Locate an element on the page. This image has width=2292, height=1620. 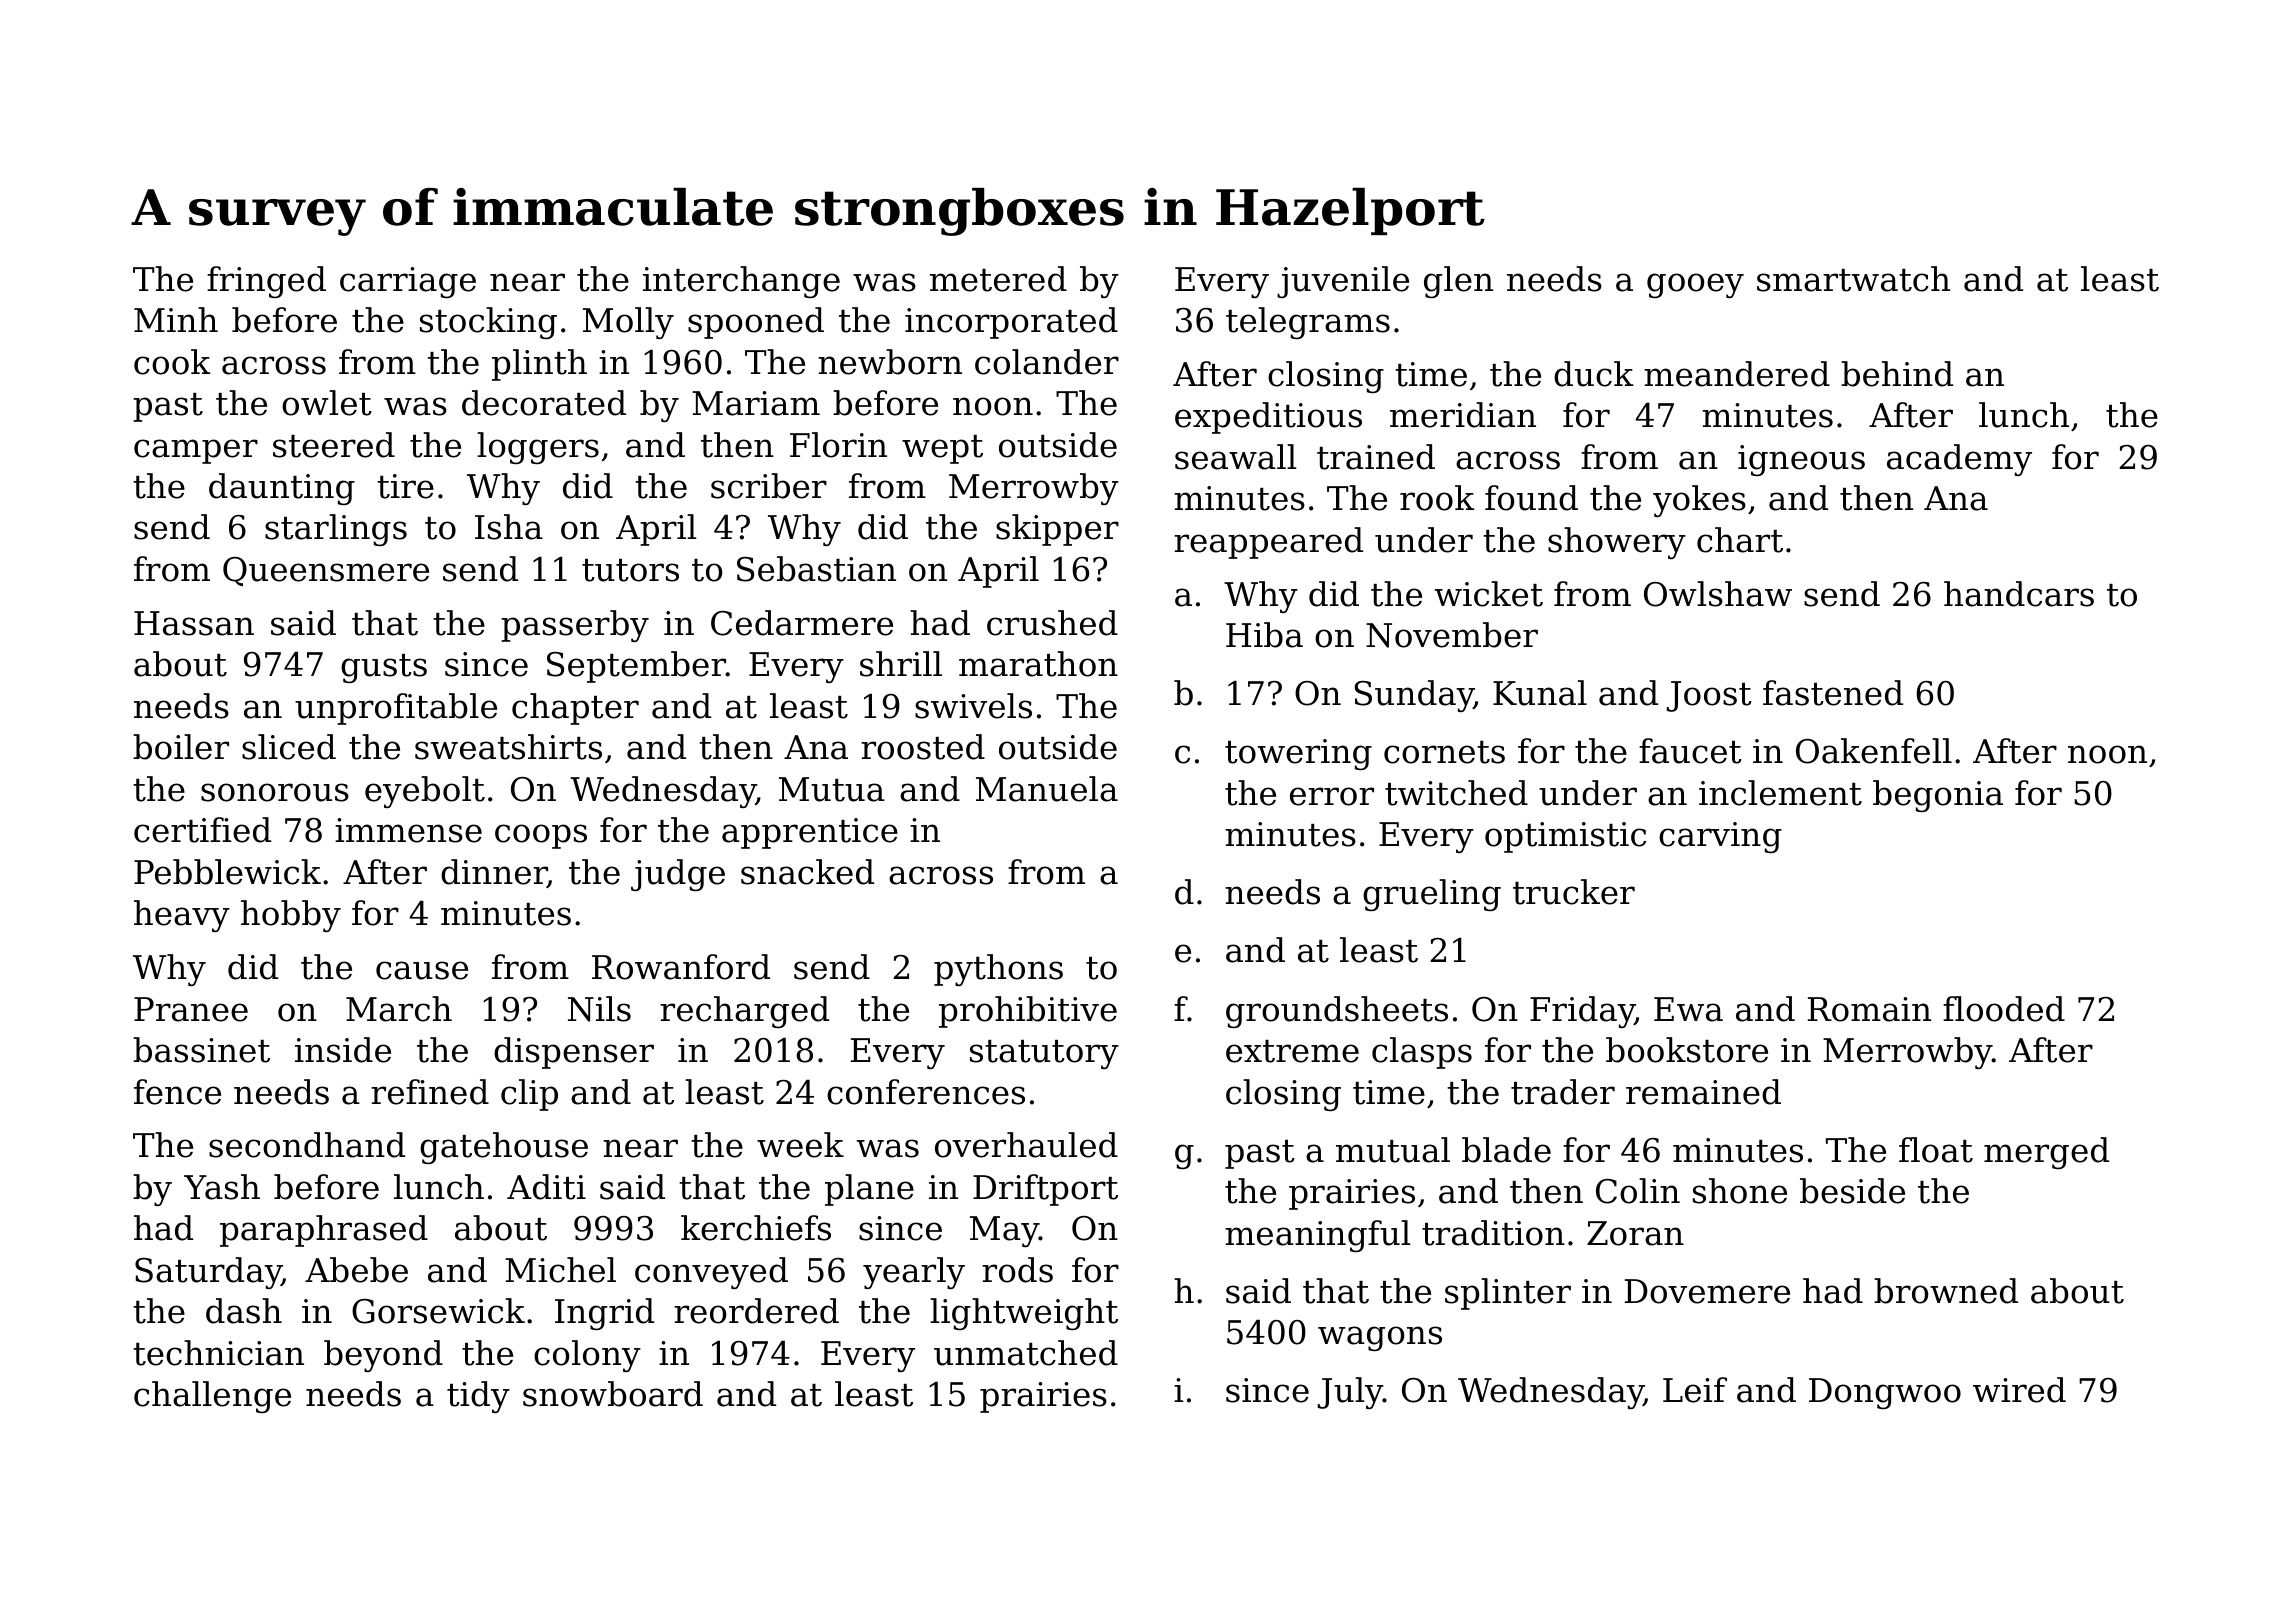
merged is located at coordinates (2046, 1153).
